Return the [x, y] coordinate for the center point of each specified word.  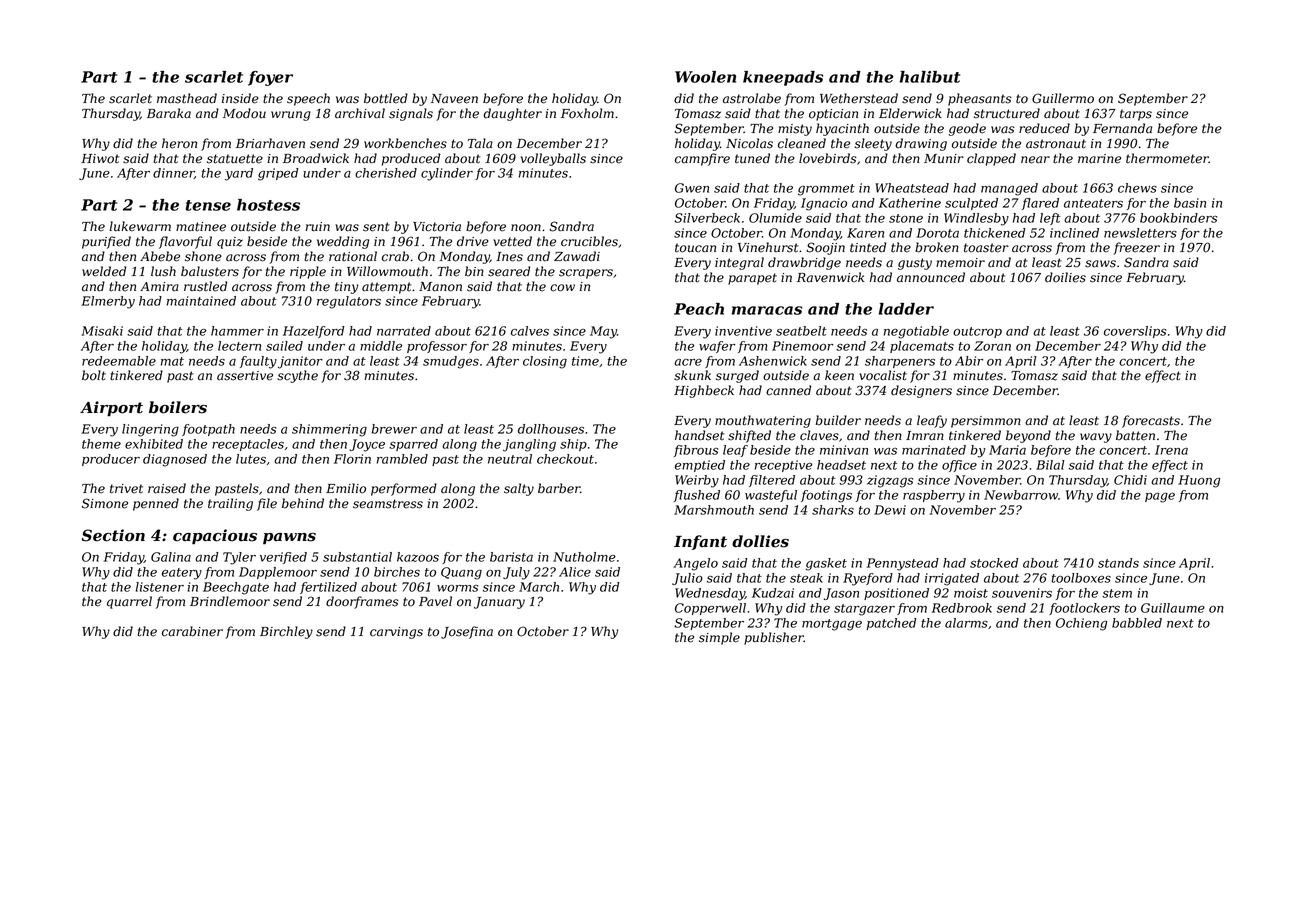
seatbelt [801, 331]
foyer [270, 78]
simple [719, 638]
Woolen [705, 77]
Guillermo [1063, 98]
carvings [396, 633]
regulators [349, 302]
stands [1118, 563]
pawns [289, 538]
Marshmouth [714, 510]
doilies [1065, 277]
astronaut [1056, 144]
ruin [317, 227]
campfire [702, 159]
